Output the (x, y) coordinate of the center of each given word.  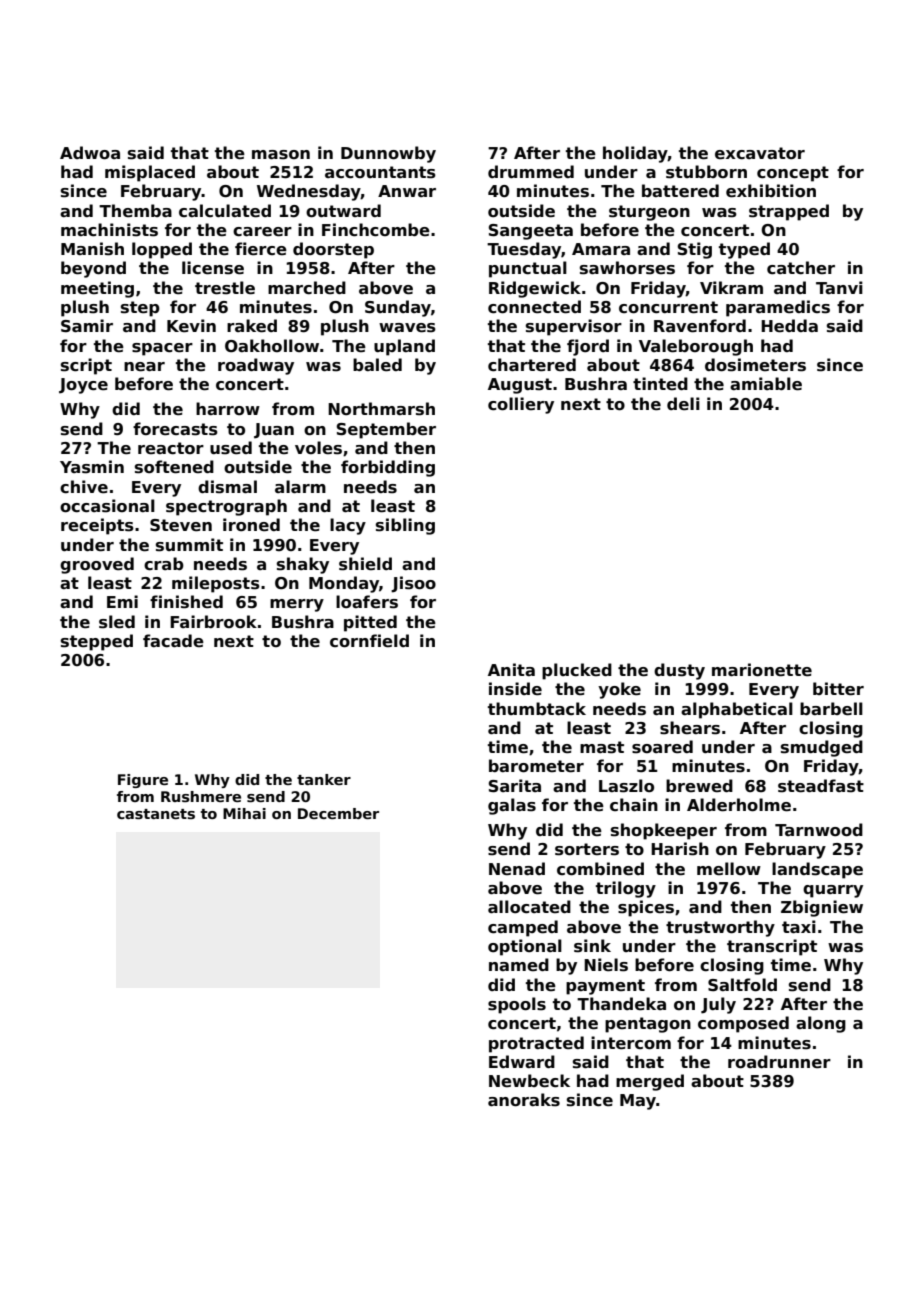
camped (523, 928)
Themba (135, 211)
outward (343, 211)
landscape (817, 870)
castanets (156, 814)
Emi (122, 601)
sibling (405, 526)
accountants (380, 172)
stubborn (706, 172)
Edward (522, 1061)
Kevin (191, 326)
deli (683, 404)
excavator (760, 153)
